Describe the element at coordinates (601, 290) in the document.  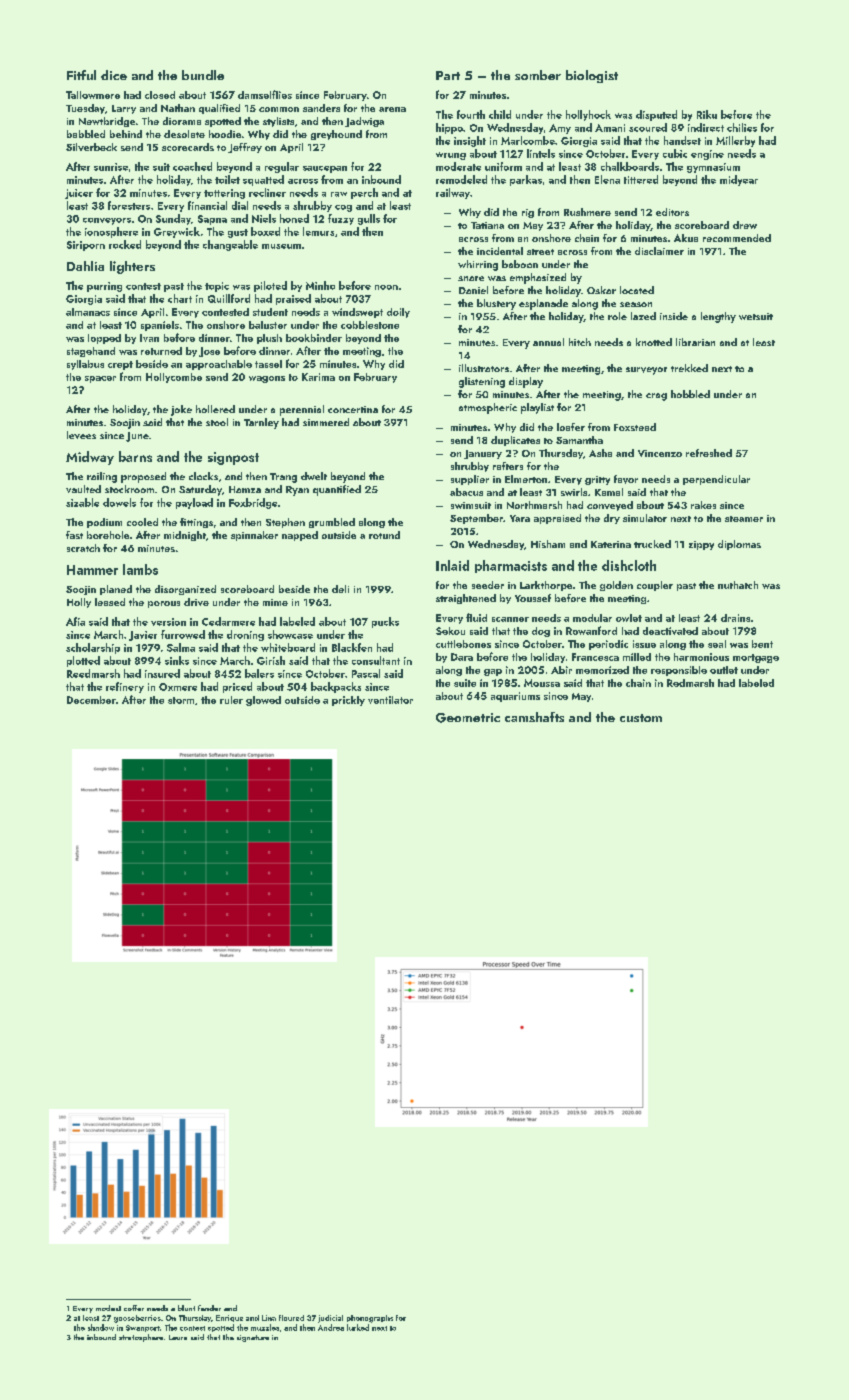
I see `Oskar` at that location.
